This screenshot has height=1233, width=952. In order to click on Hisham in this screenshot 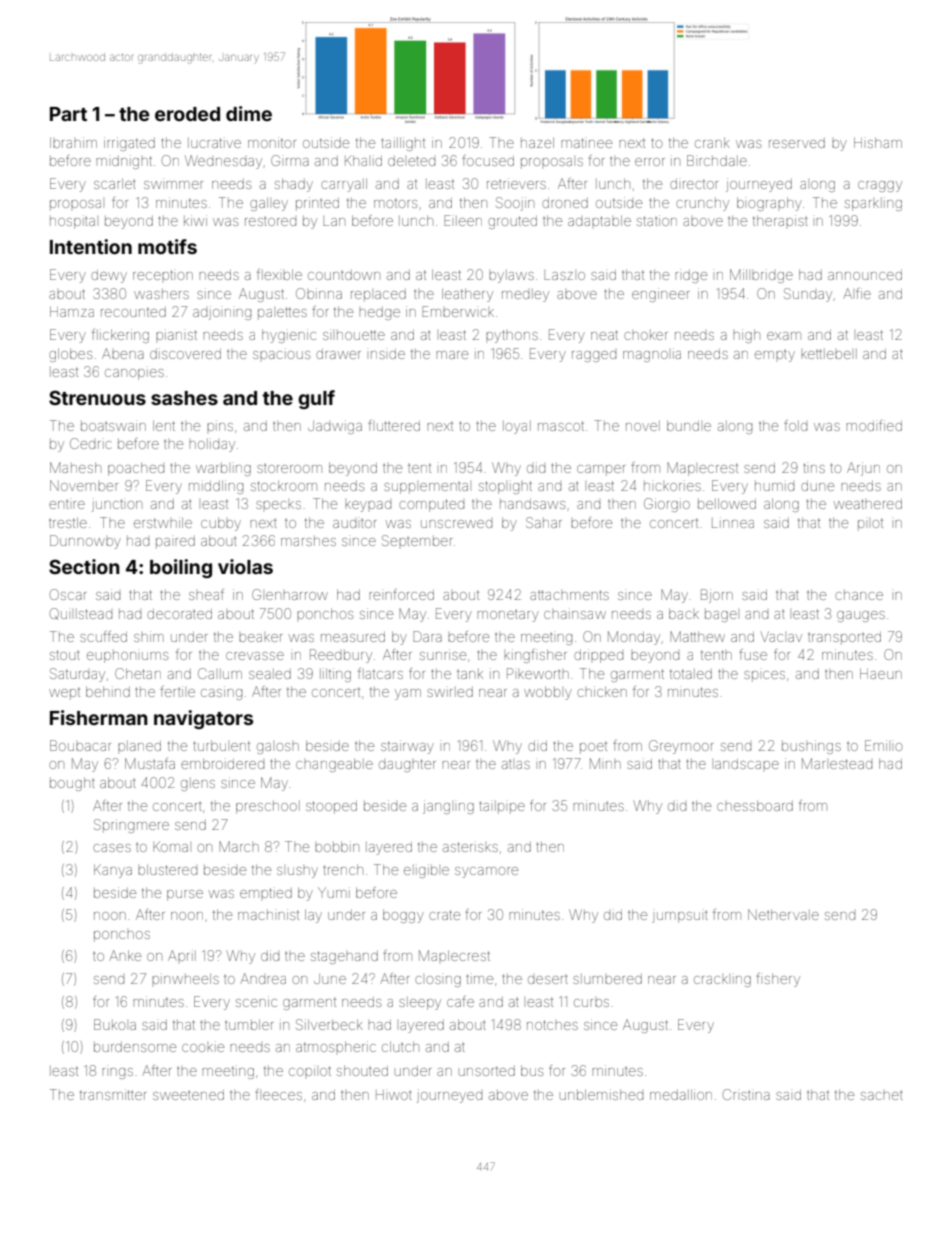, I will do `click(878, 142)`.
